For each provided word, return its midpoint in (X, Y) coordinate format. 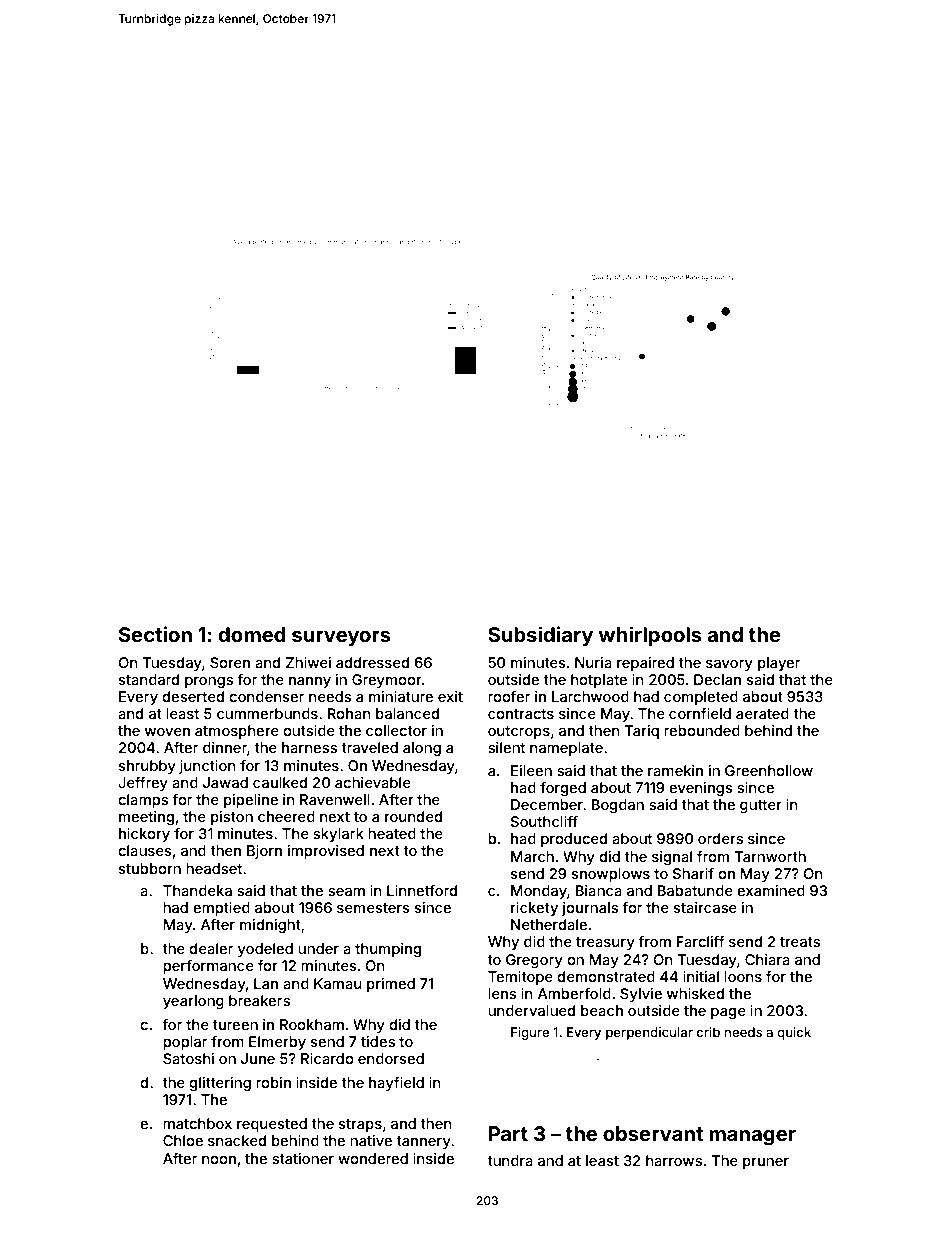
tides (378, 1041)
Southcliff (544, 821)
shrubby (147, 767)
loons (743, 976)
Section (155, 634)
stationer (303, 1158)
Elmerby (277, 1043)
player (779, 664)
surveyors (341, 638)
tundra (510, 1160)
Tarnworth (770, 856)
